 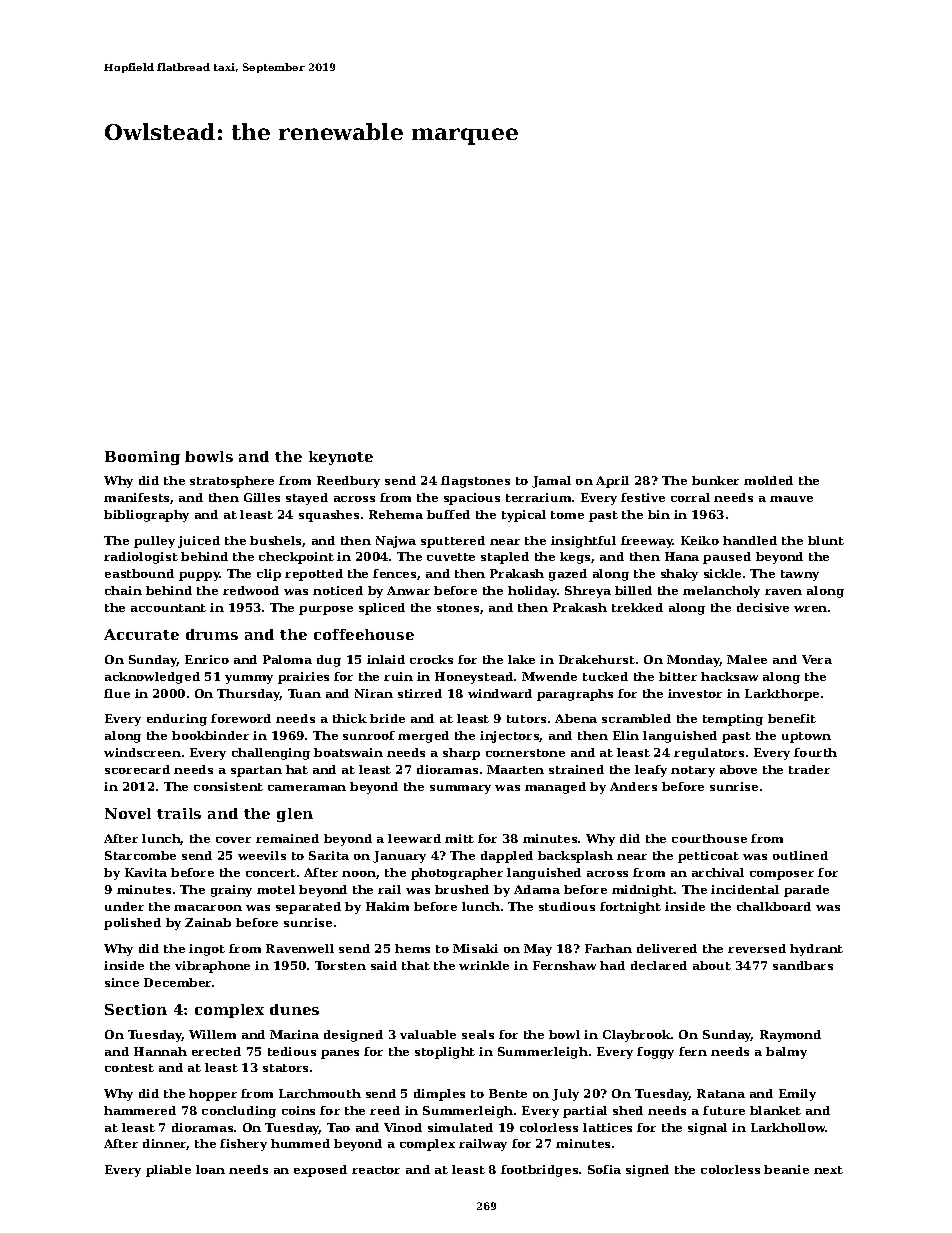 I want to click on Jamal, so click(x=551, y=482).
